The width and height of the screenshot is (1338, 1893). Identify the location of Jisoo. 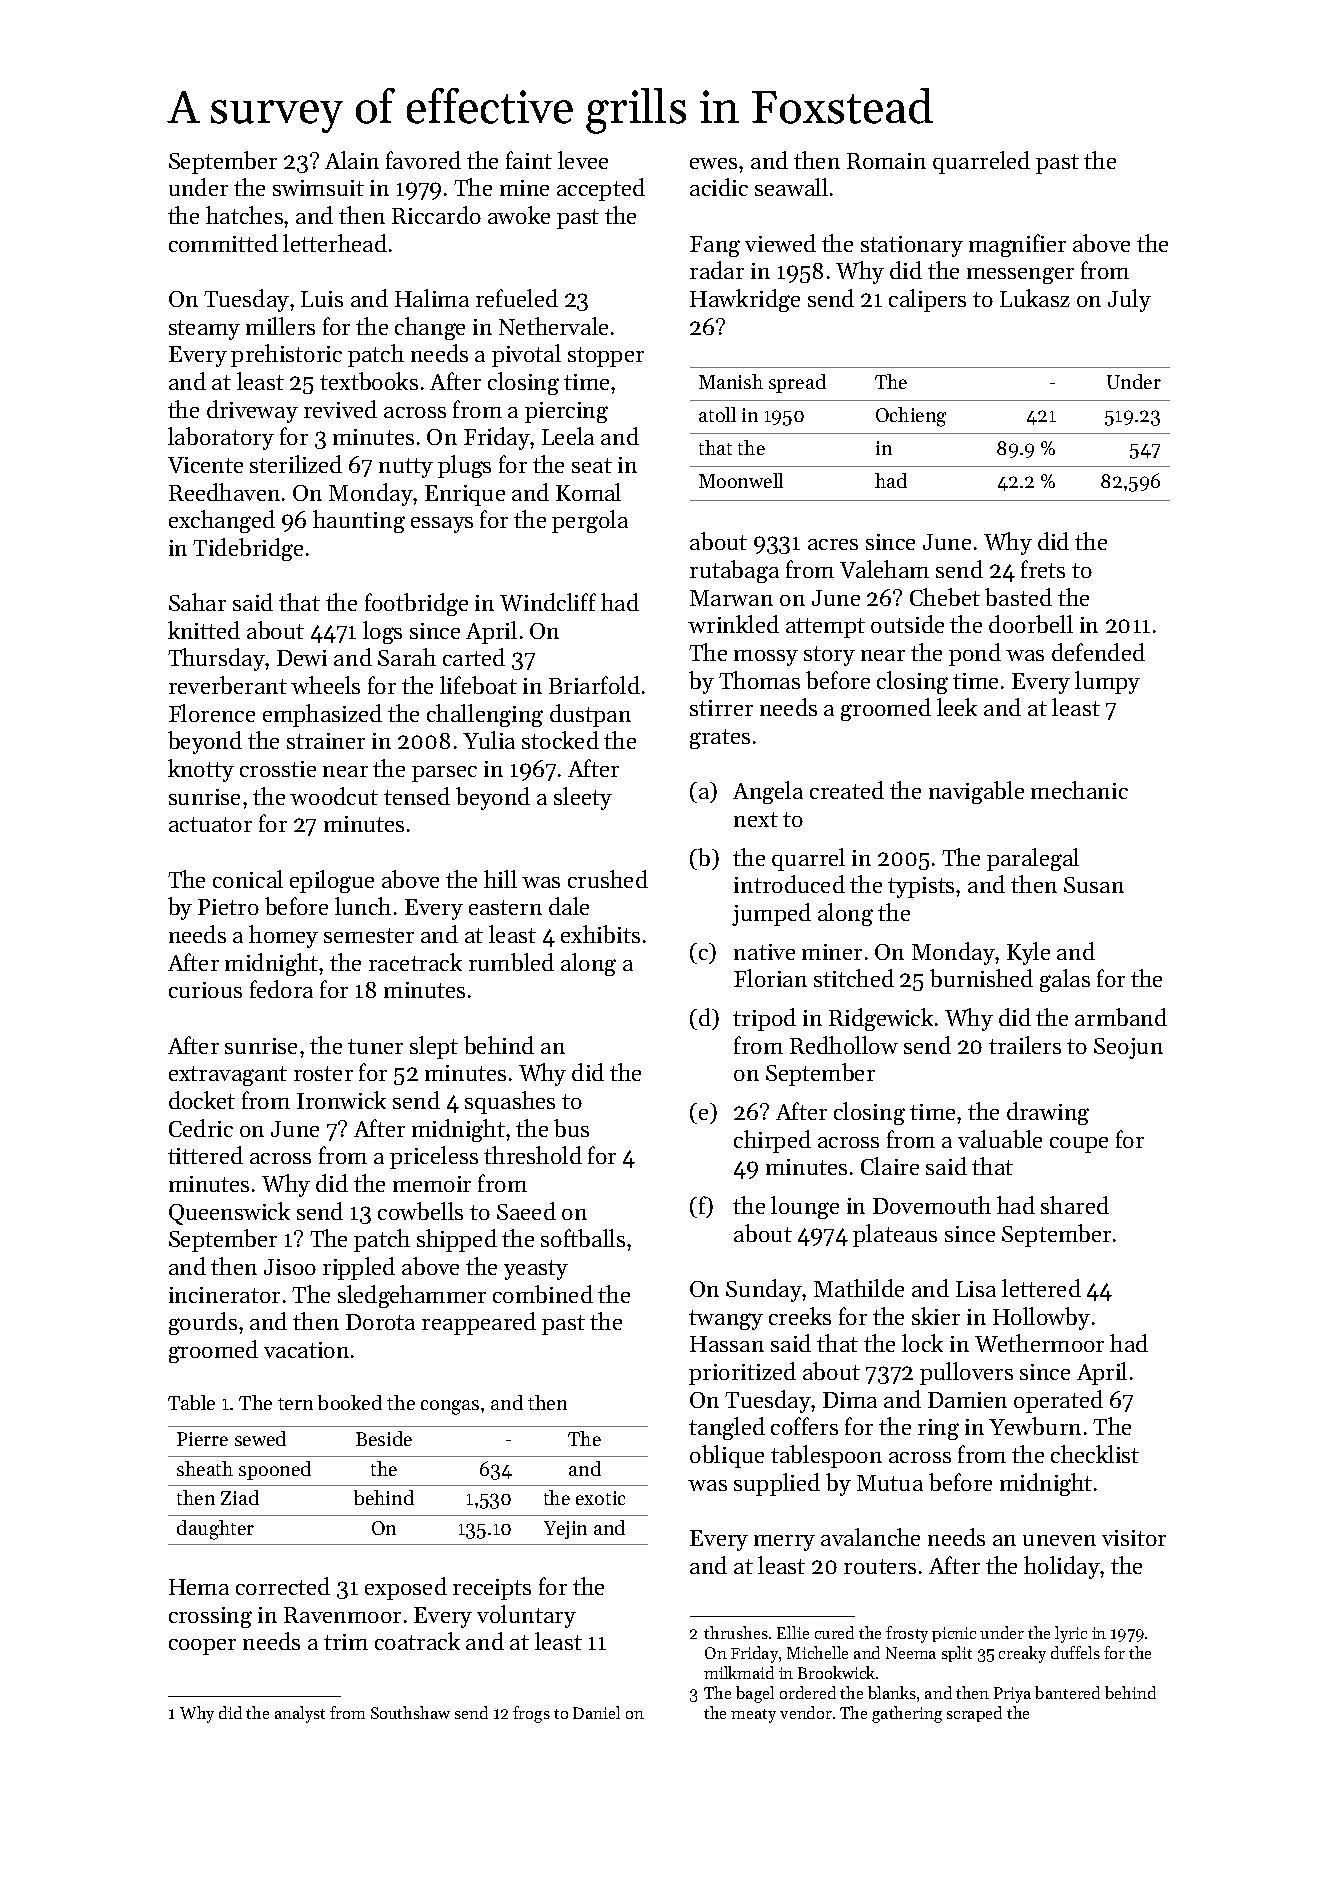
(290, 1267).
